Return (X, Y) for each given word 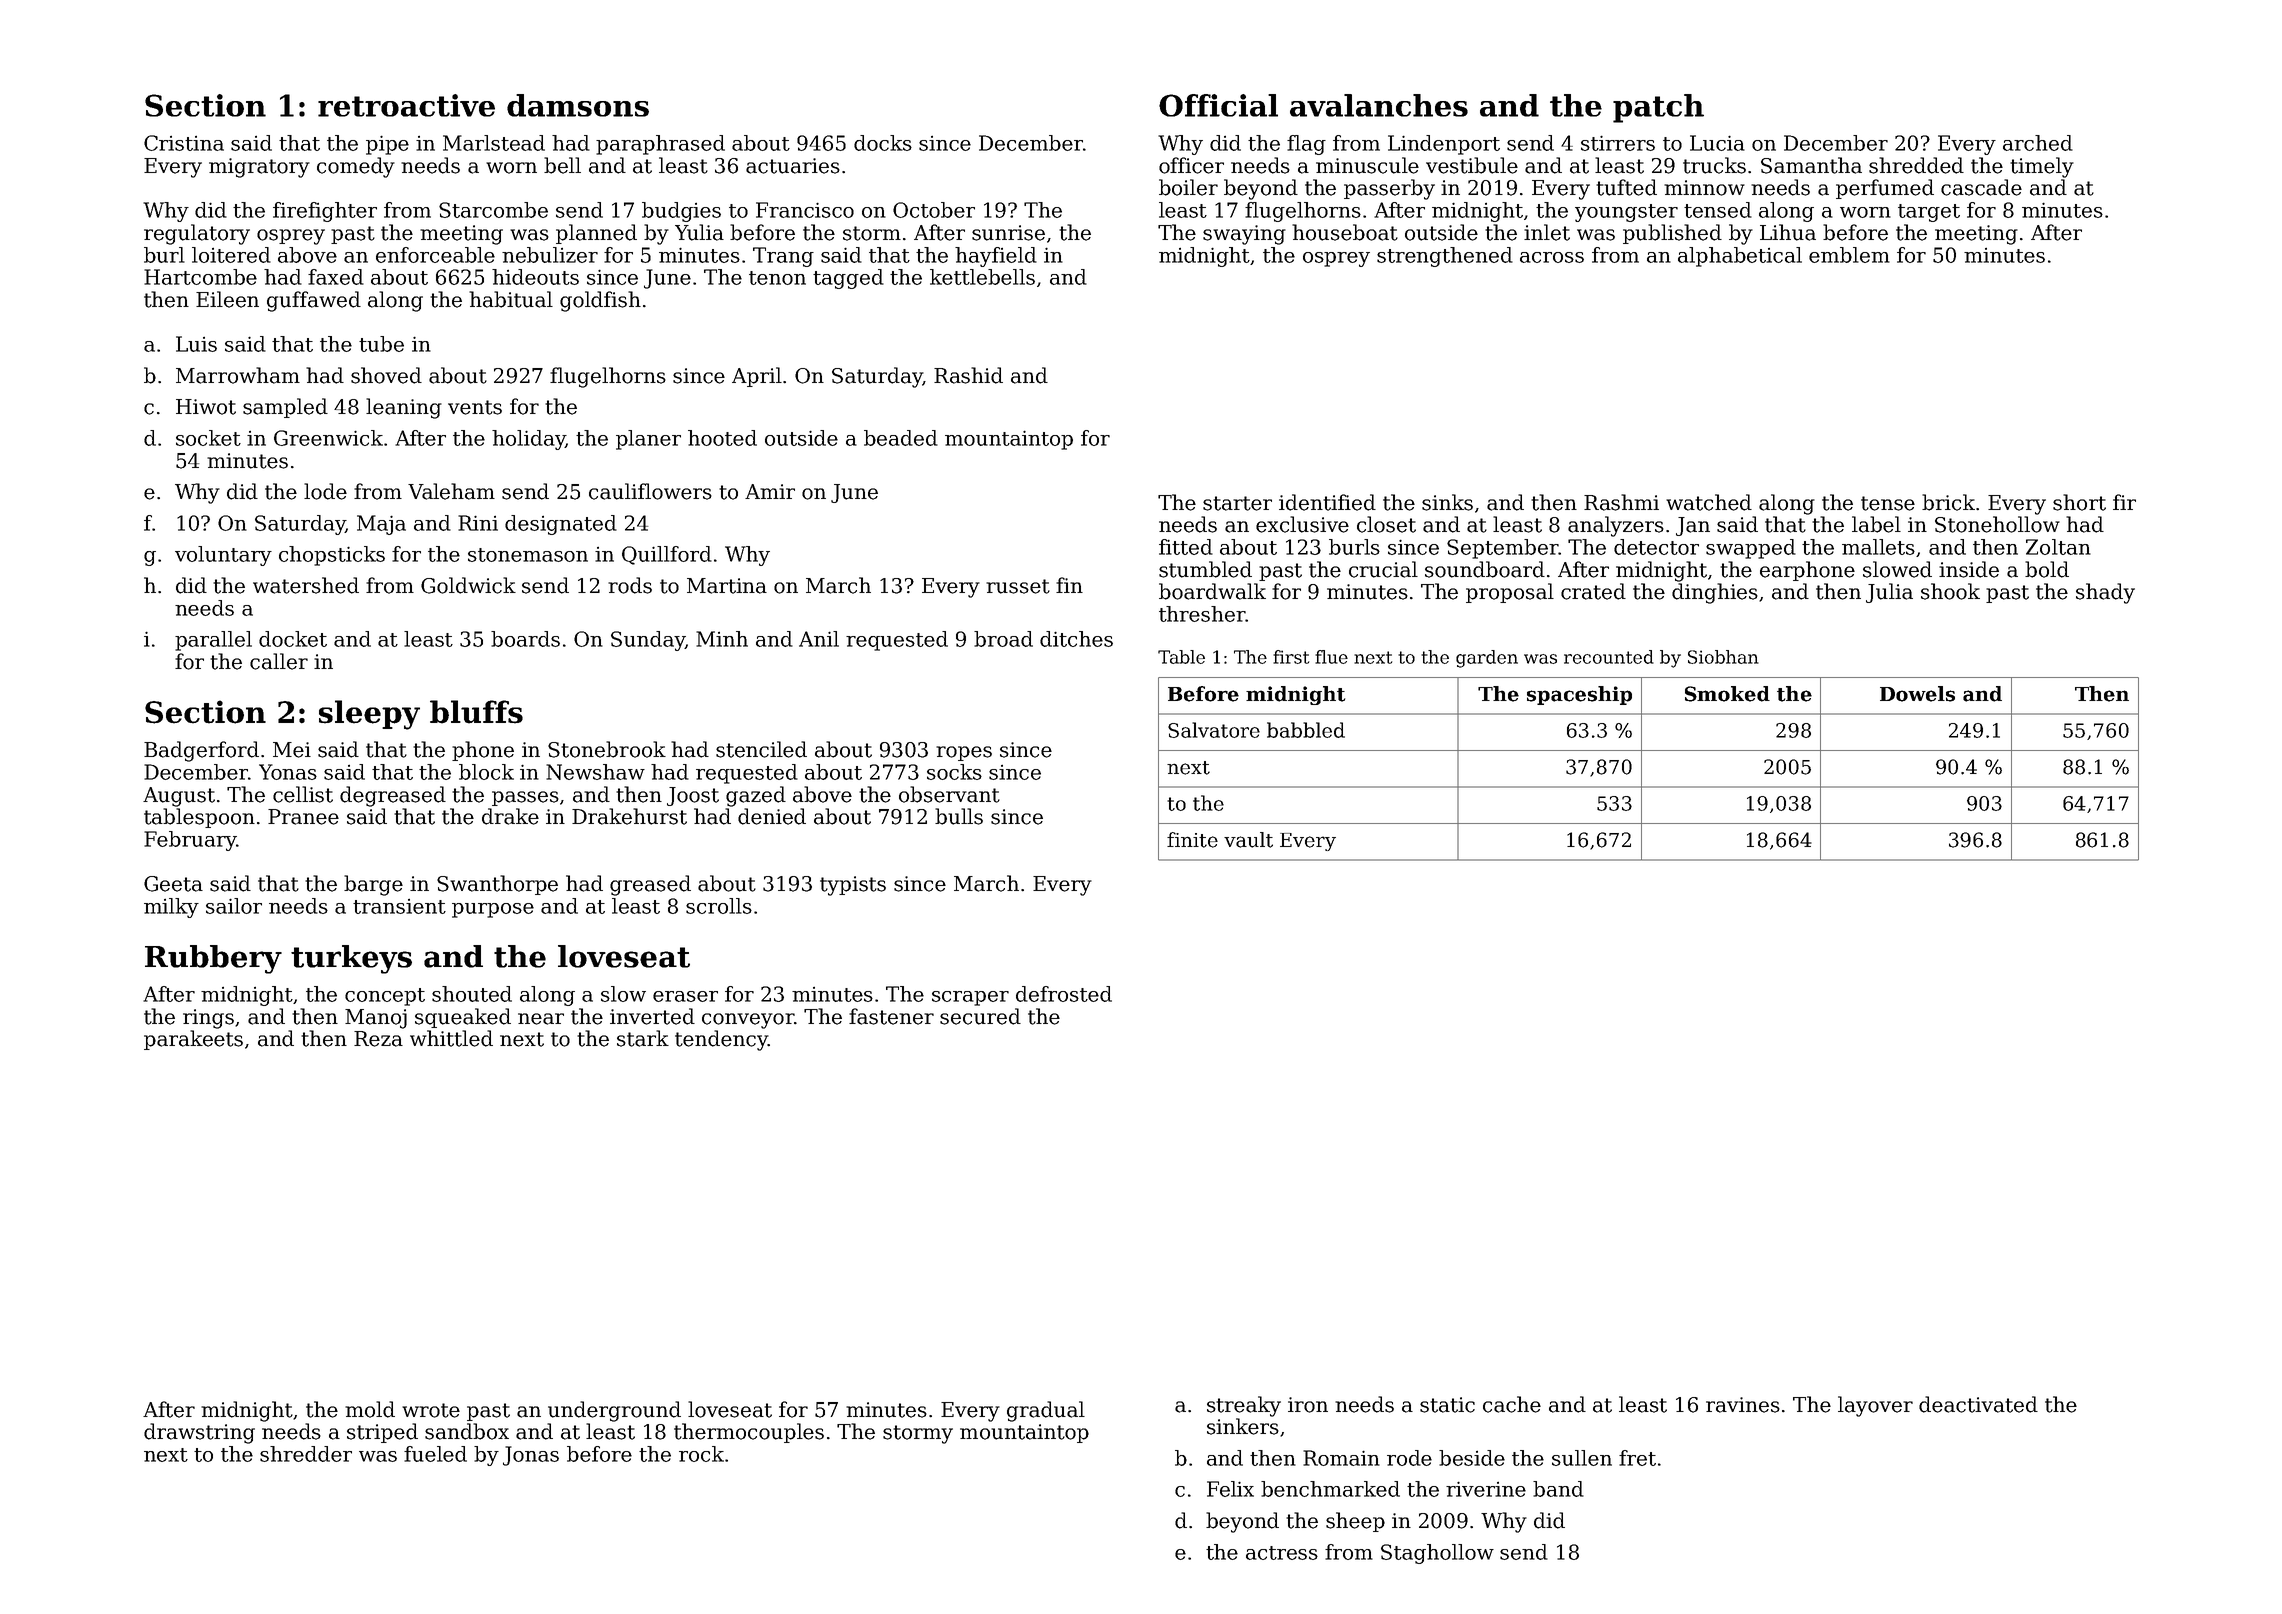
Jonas (531, 1456)
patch (1658, 108)
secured (980, 1016)
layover (1875, 1406)
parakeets (193, 1040)
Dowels (1917, 694)
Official (1218, 105)
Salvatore (1214, 730)
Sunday (648, 641)
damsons (578, 105)
